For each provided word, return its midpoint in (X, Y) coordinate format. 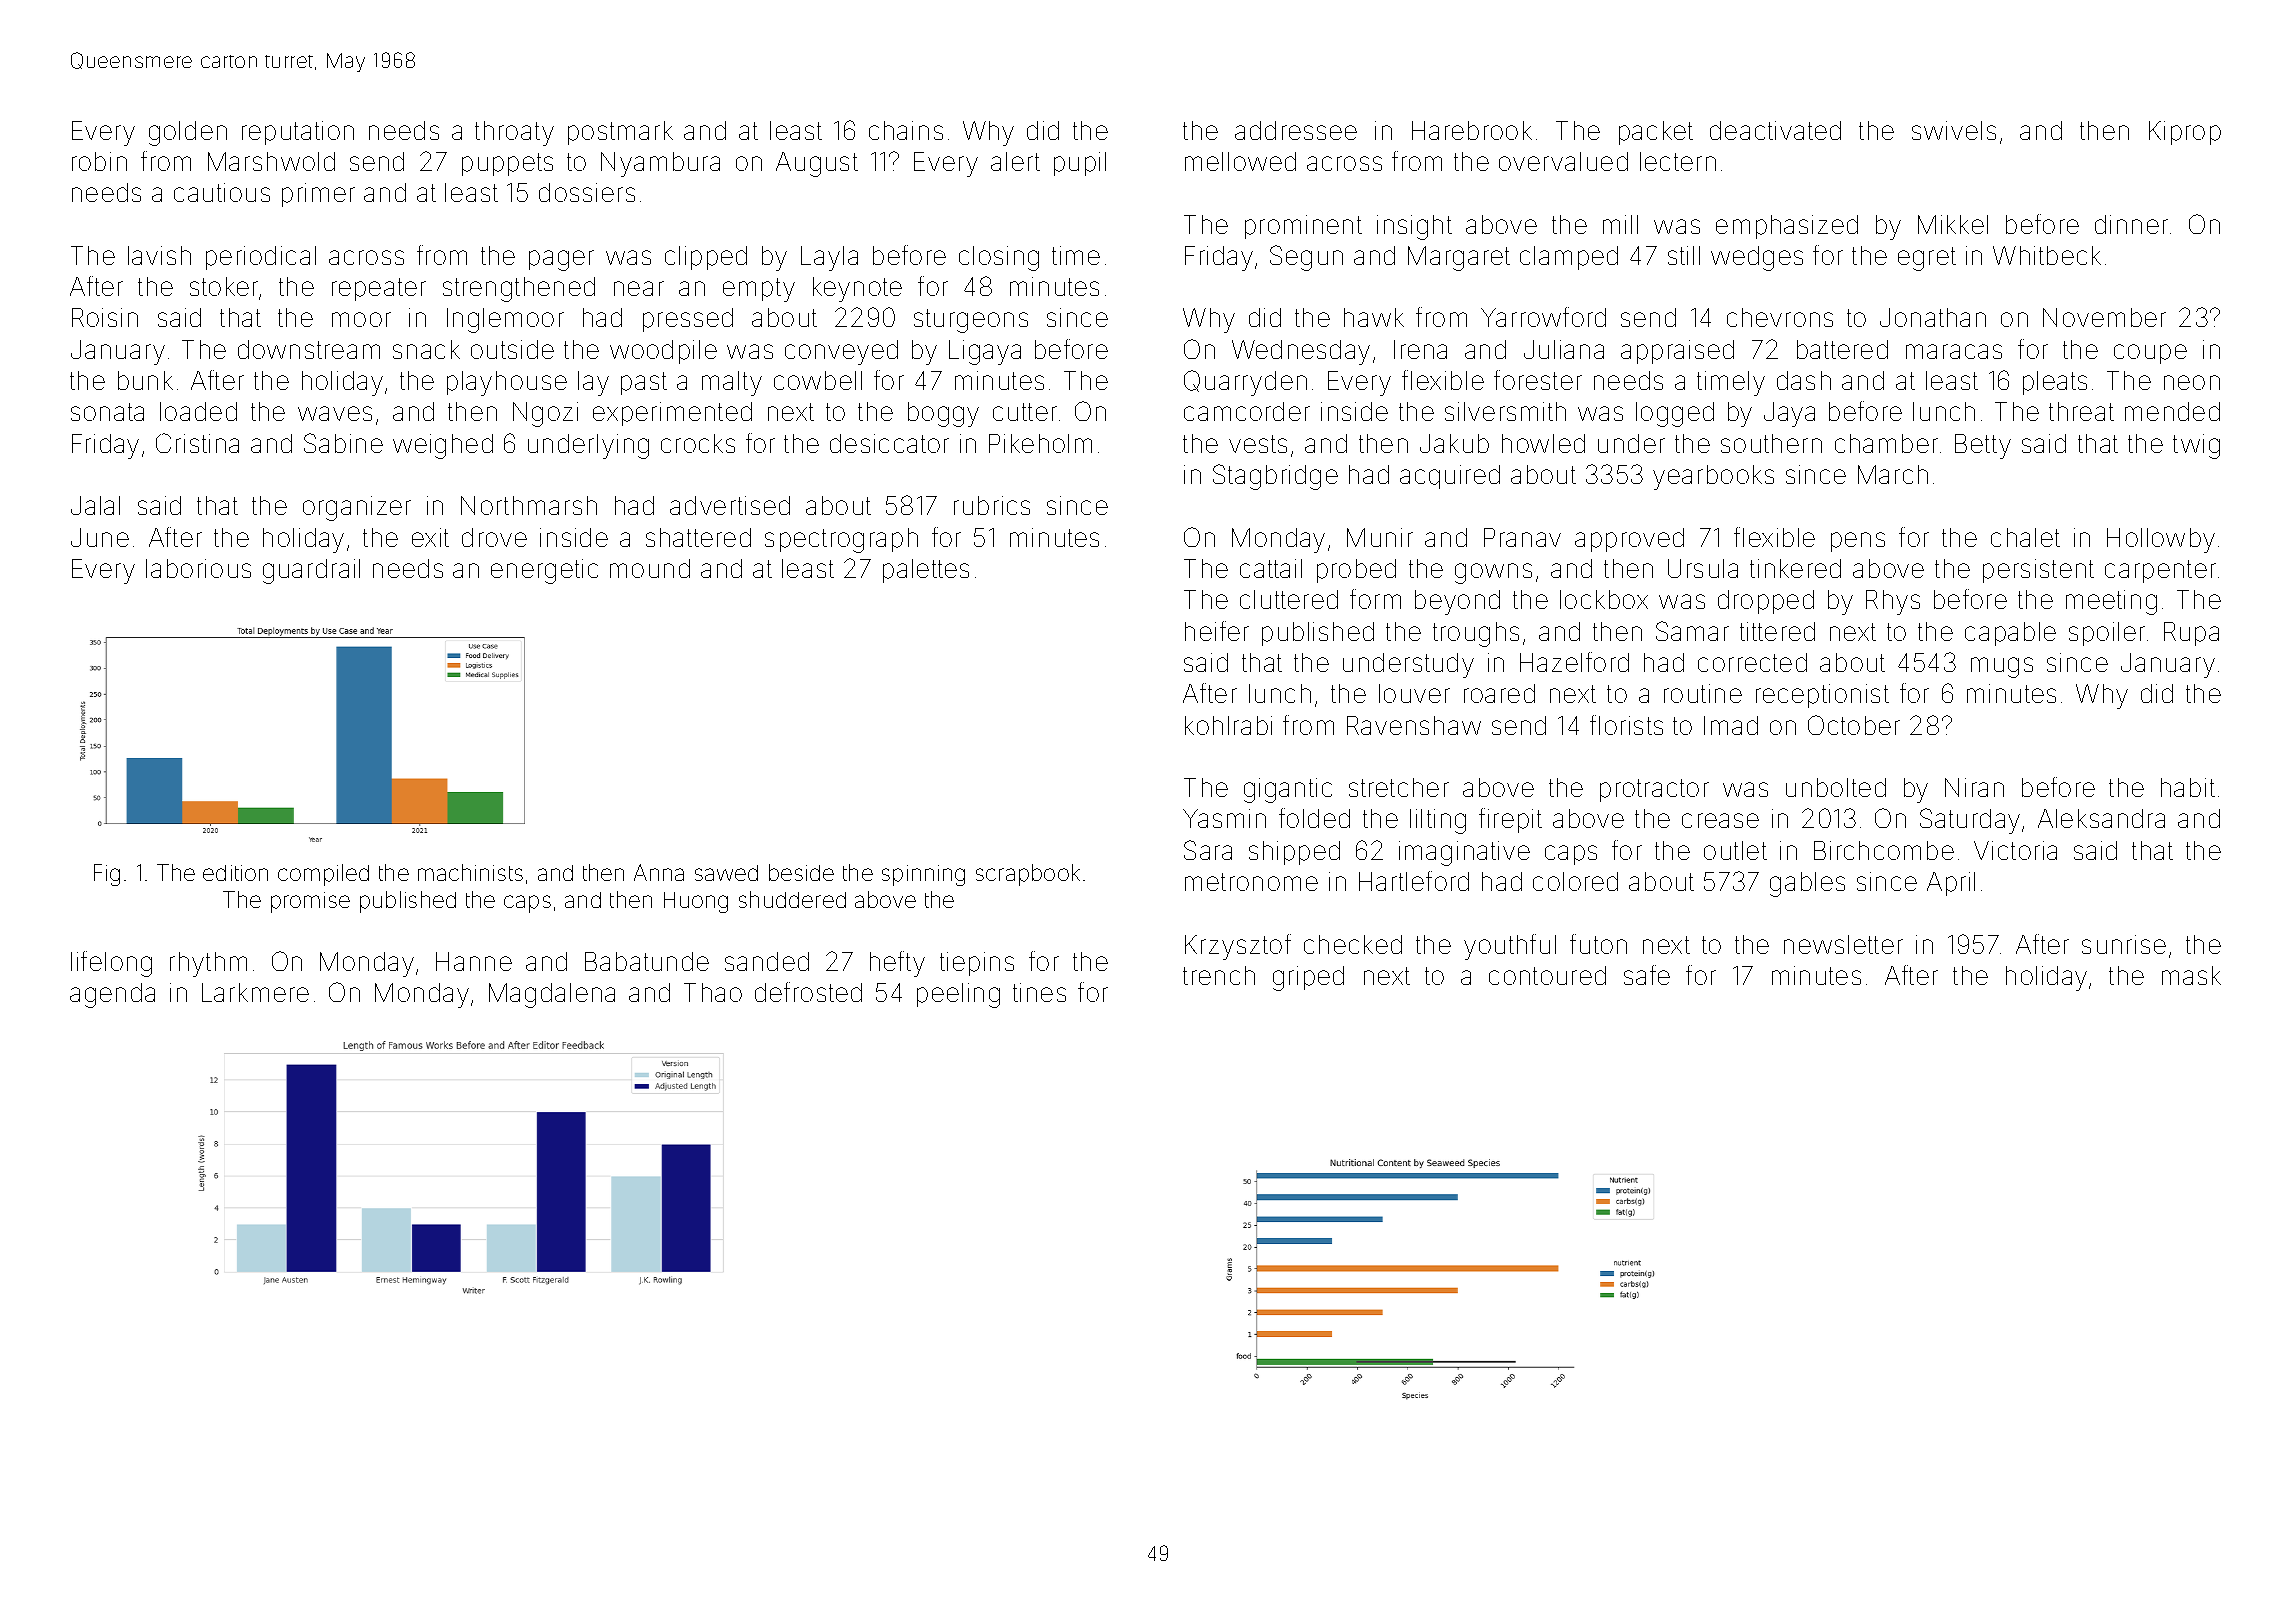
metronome (1251, 882)
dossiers (587, 192)
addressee (1296, 130)
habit (2188, 787)
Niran (1974, 787)
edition (235, 873)
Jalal (95, 505)
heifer (1217, 631)
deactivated (1775, 130)
